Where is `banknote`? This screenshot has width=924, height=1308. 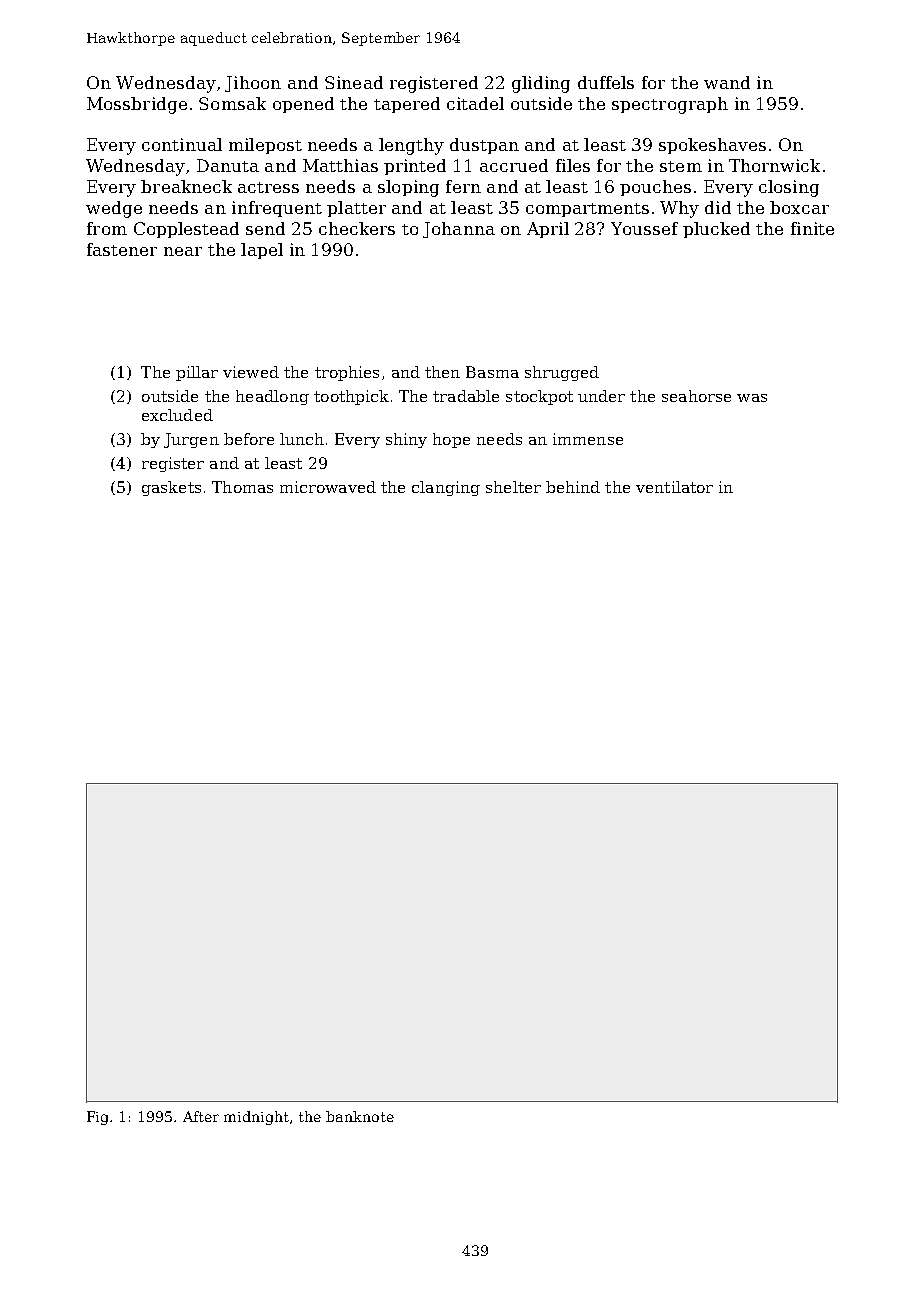
banknote is located at coordinates (360, 1116).
